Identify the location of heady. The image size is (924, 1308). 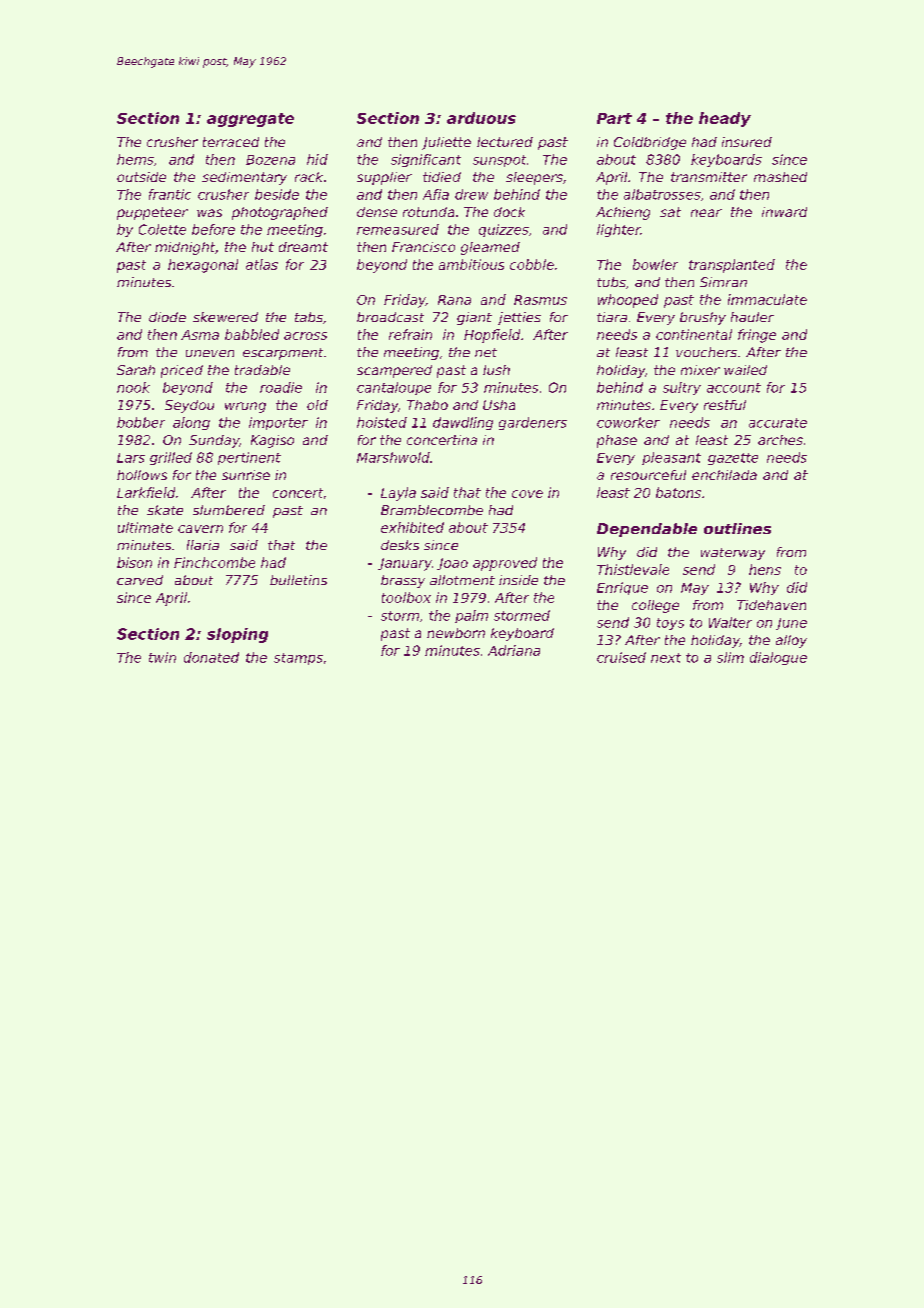
(725, 119).
